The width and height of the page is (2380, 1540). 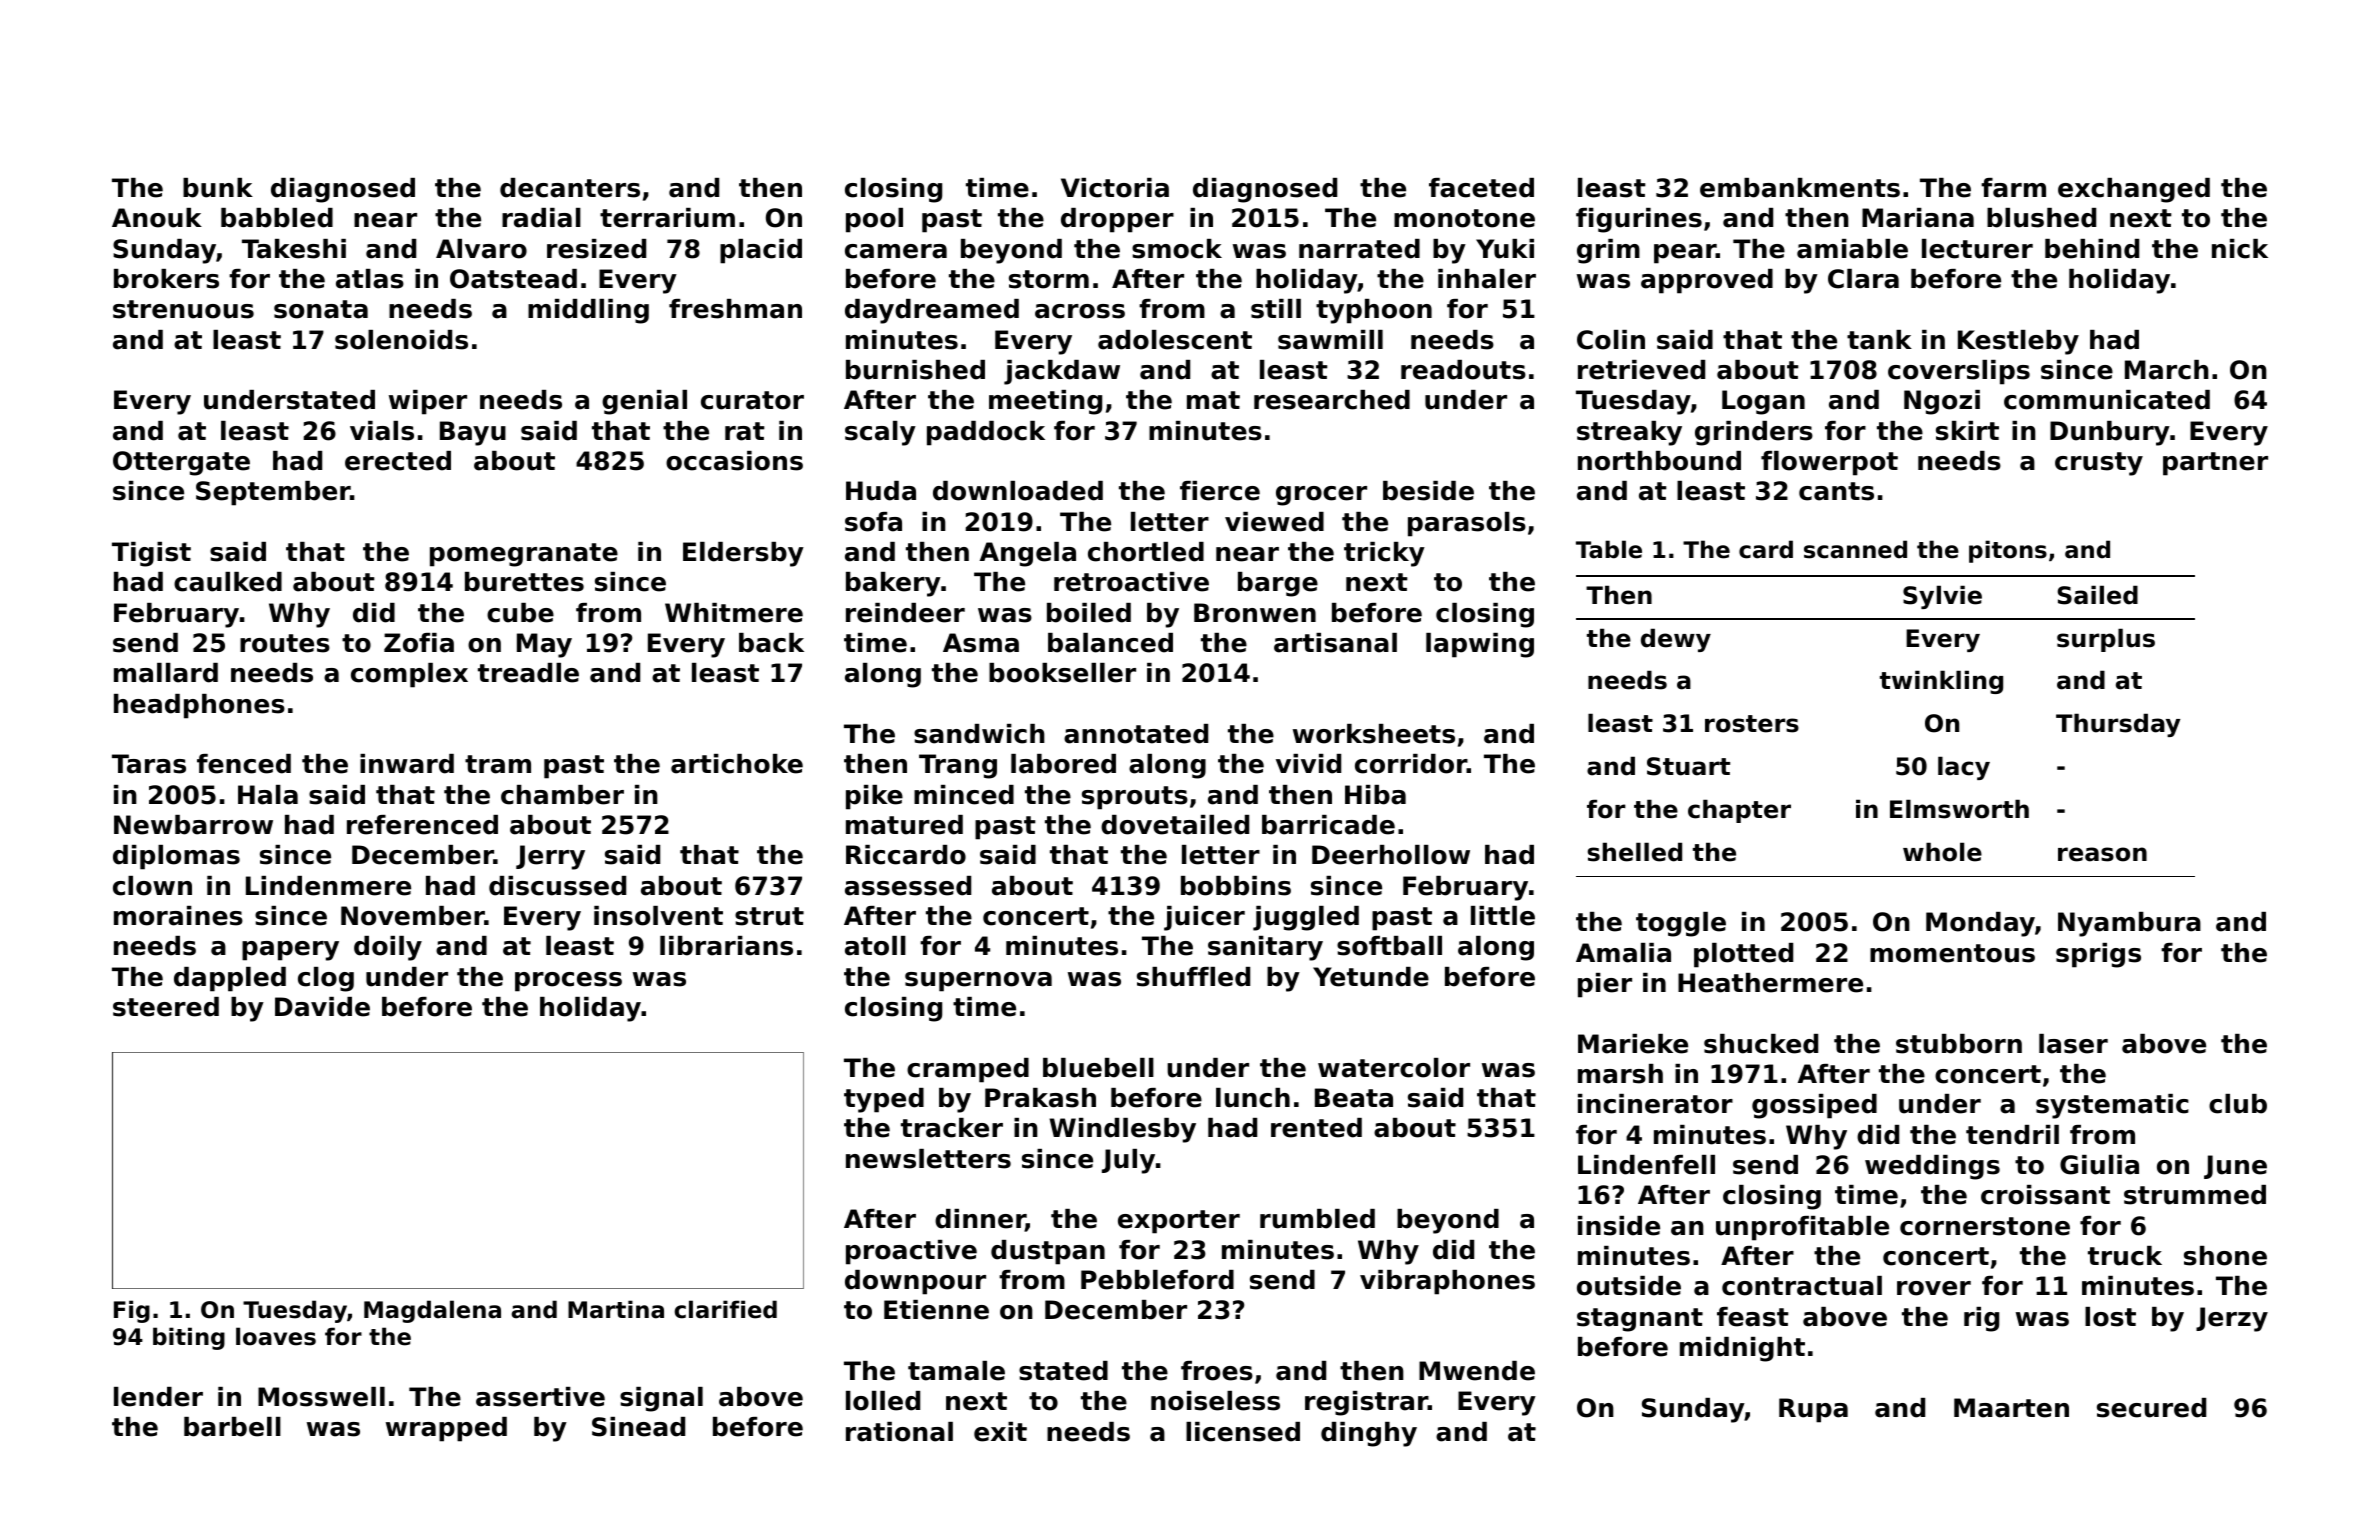 What do you see at coordinates (481, 249) in the page?
I see `Alvaro` at bounding box center [481, 249].
